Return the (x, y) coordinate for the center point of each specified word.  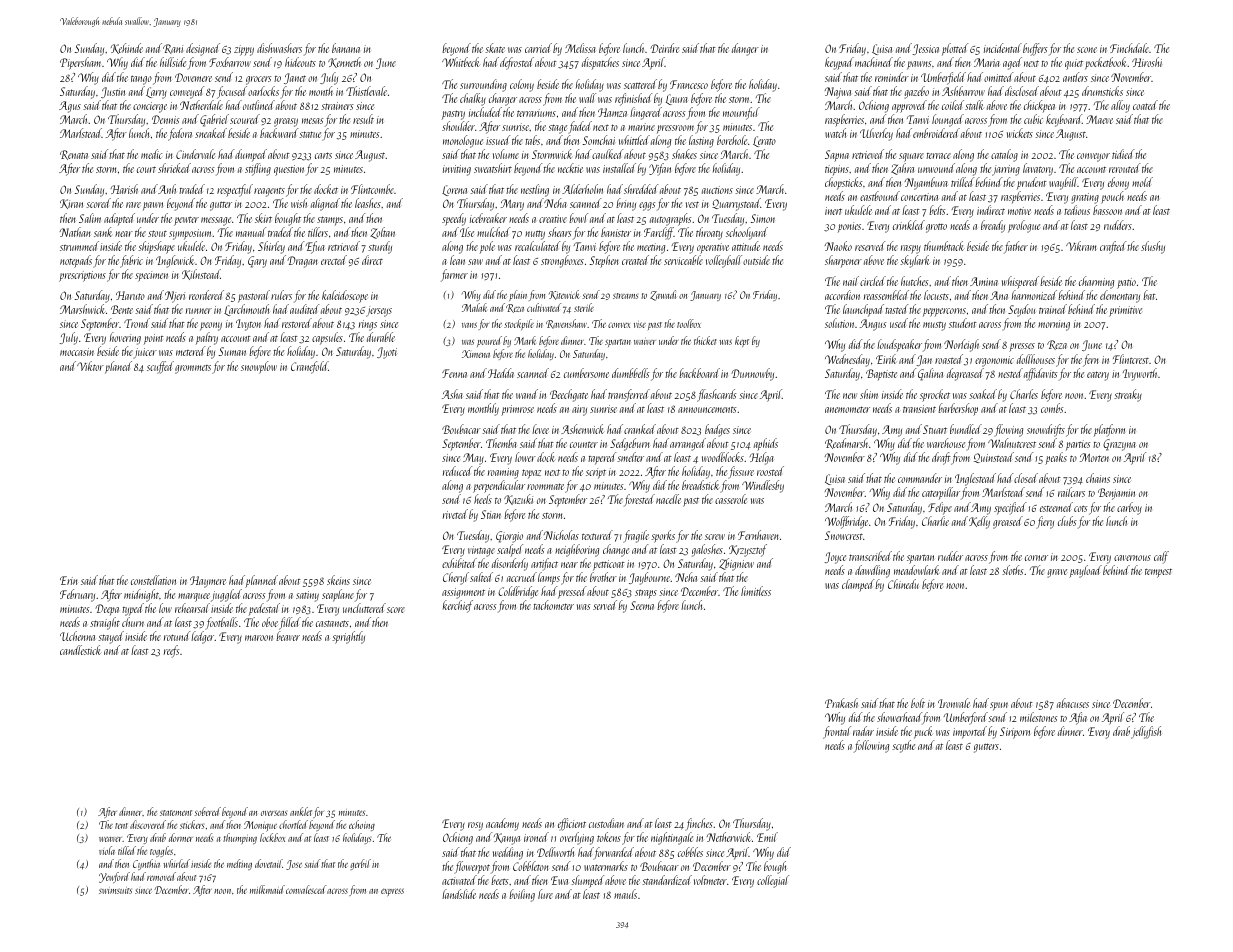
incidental (1003, 48)
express (392, 892)
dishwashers (279, 48)
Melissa (580, 48)
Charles (1024, 394)
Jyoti (387, 353)
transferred (629, 395)
